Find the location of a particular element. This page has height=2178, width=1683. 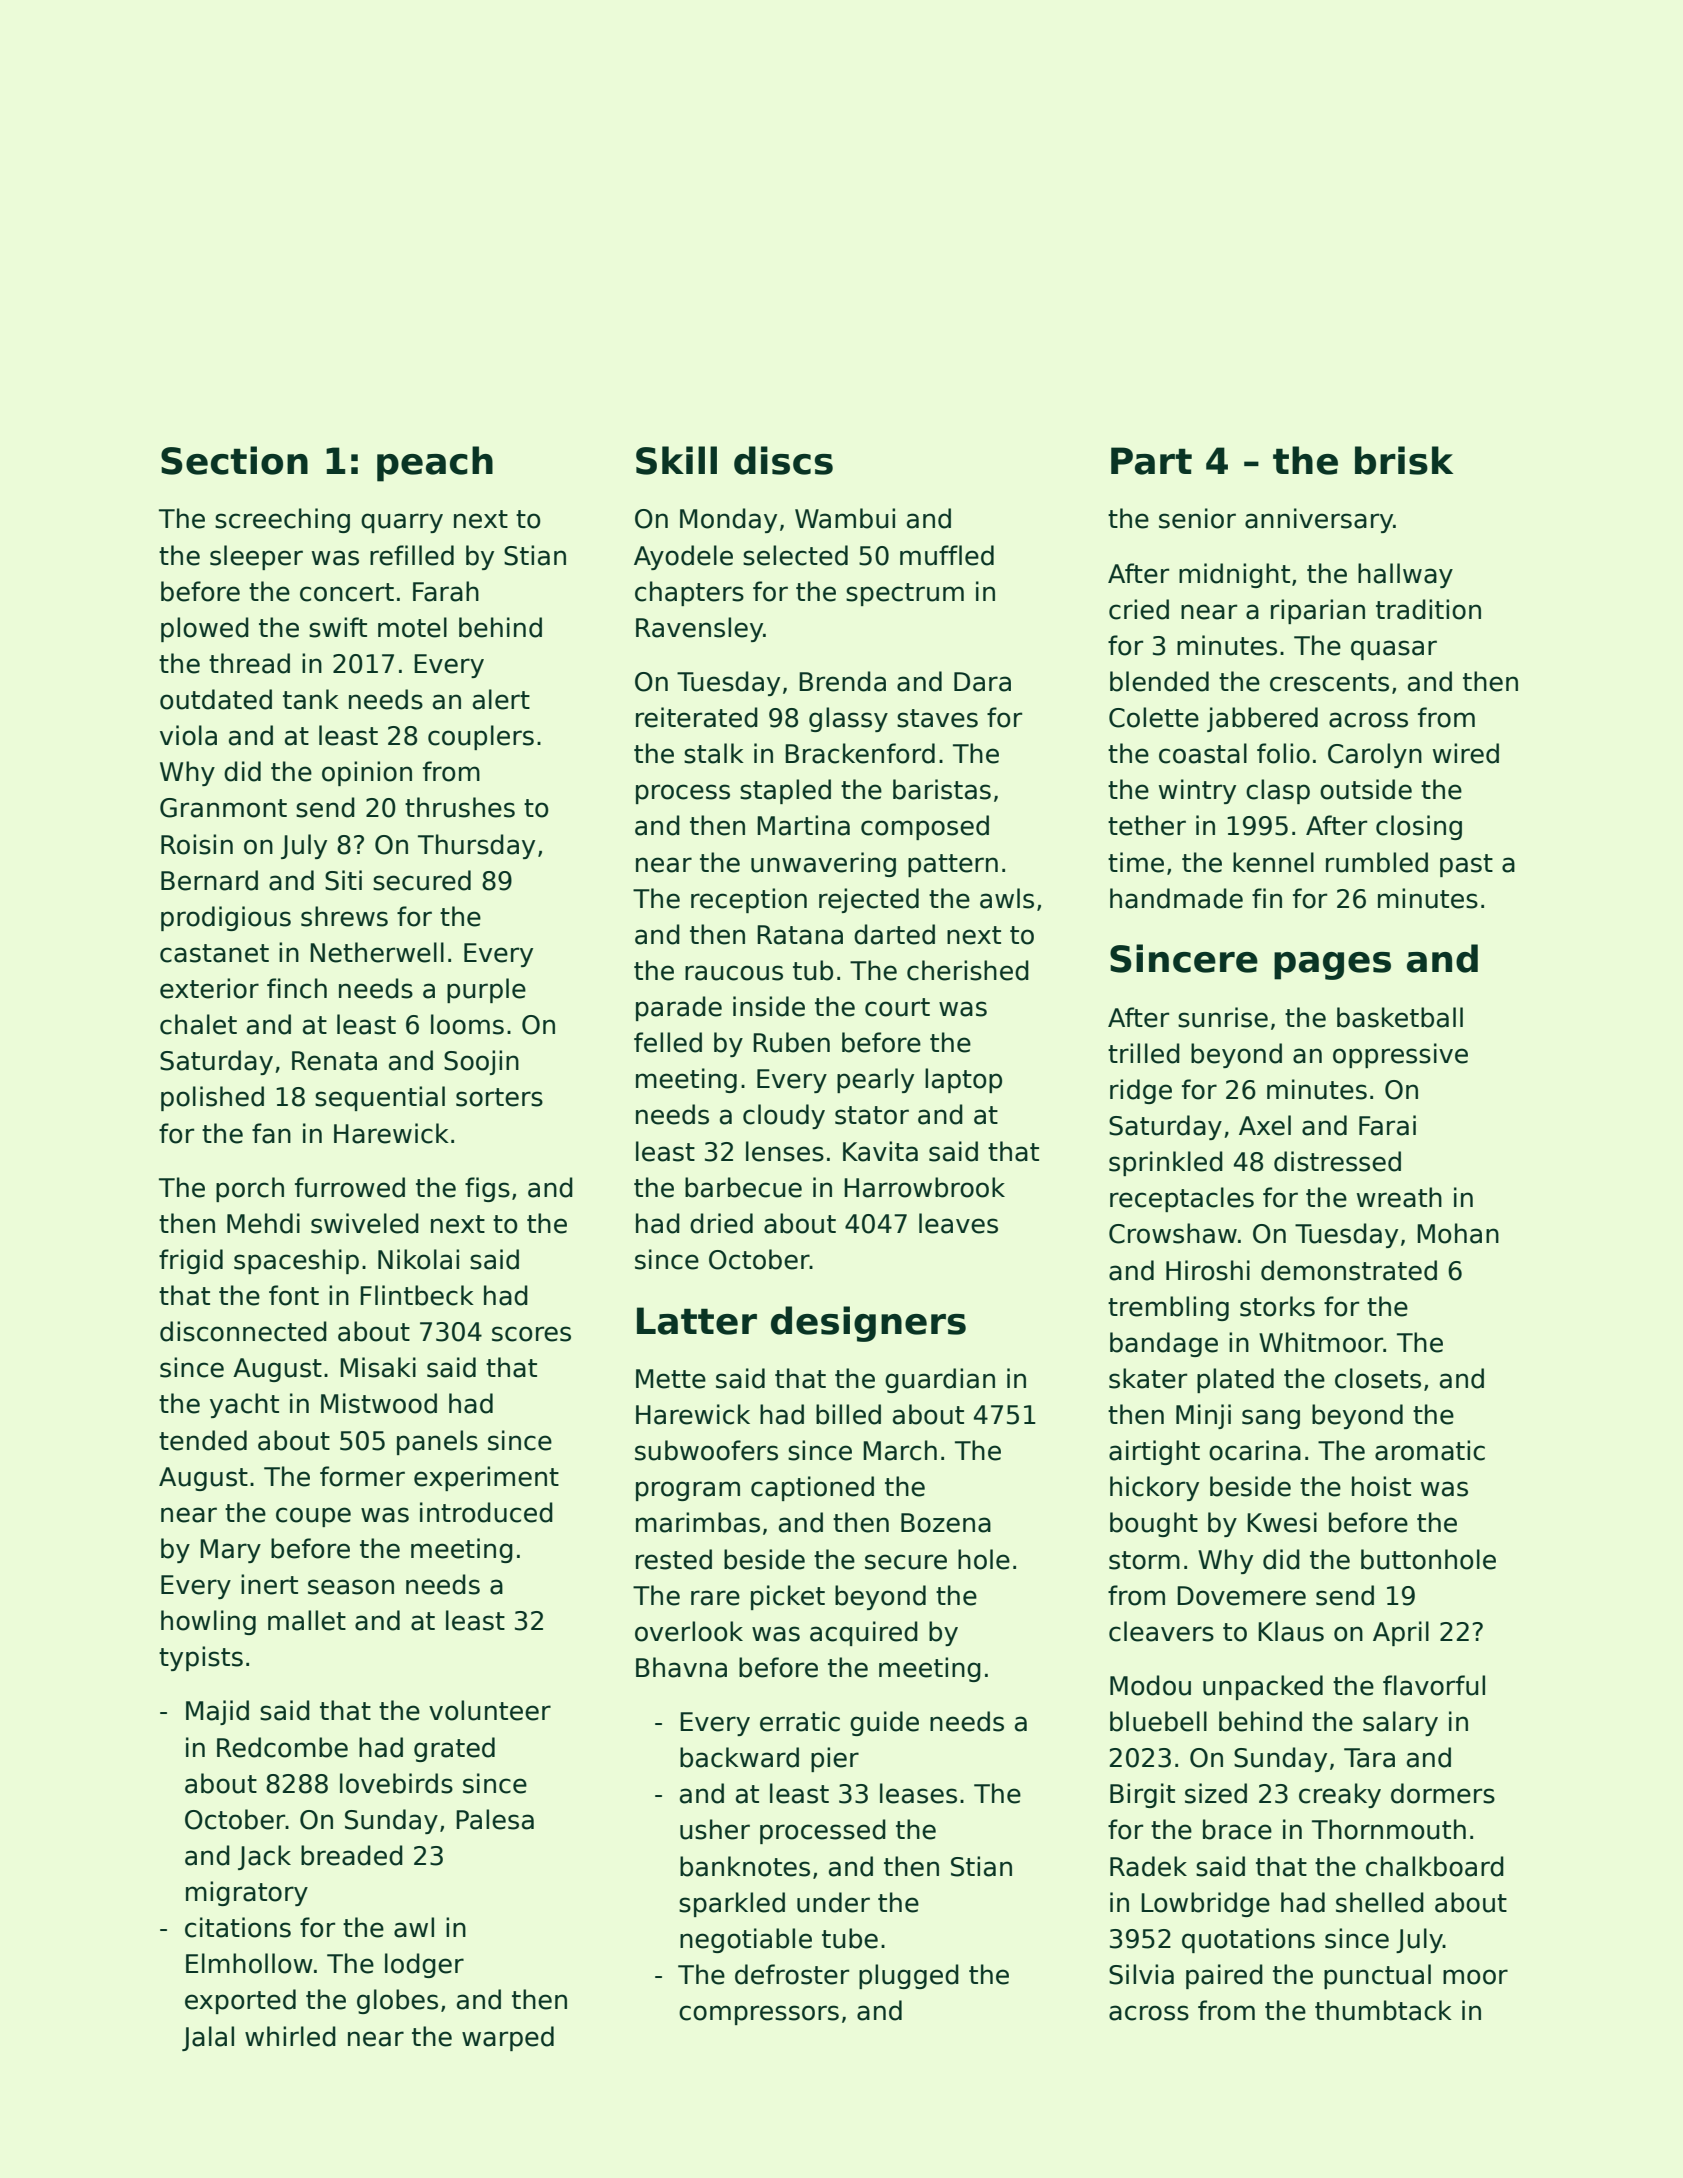

Part is located at coordinates (1151, 461).
